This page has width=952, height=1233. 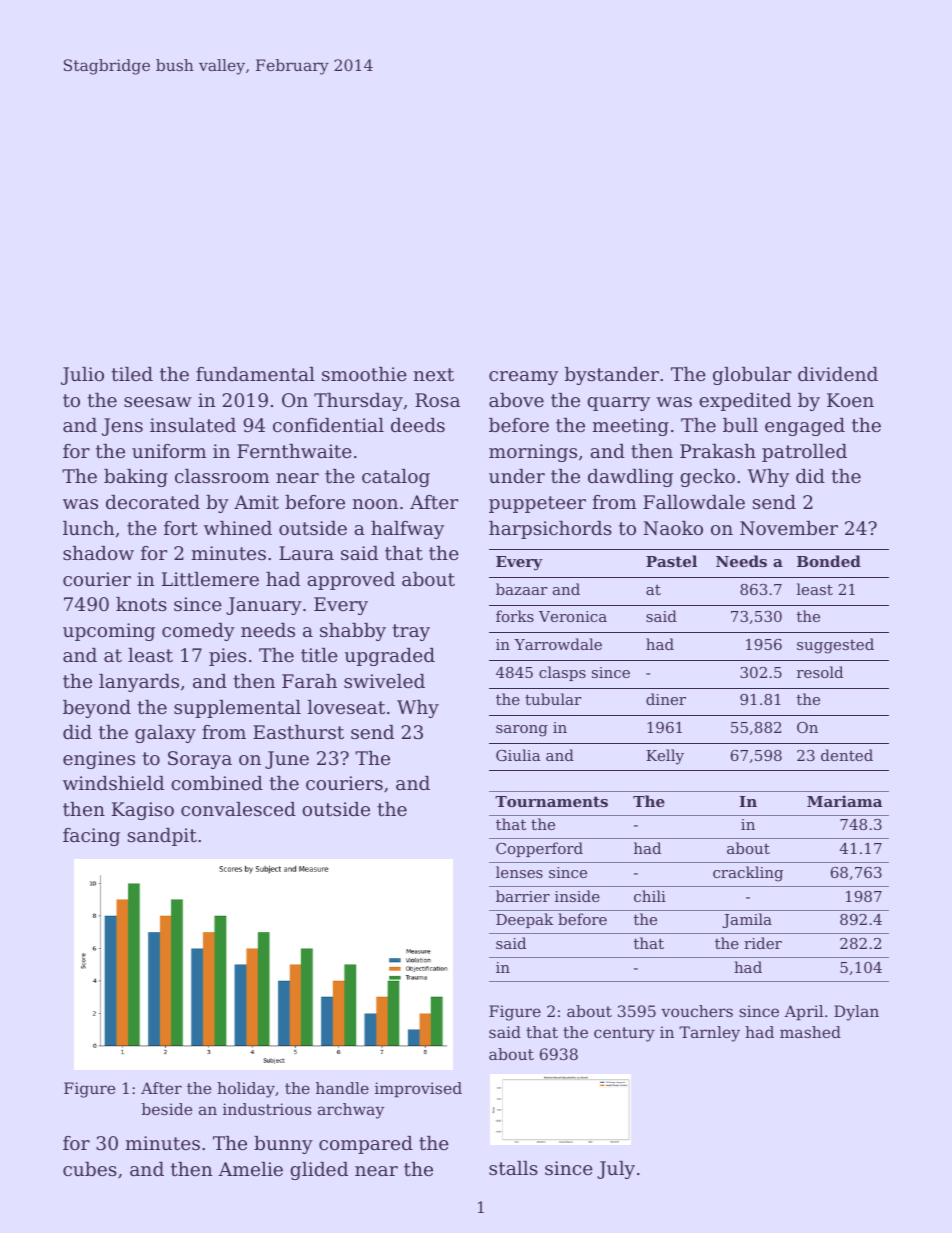 I want to click on holiday, so click(x=246, y=1090).
